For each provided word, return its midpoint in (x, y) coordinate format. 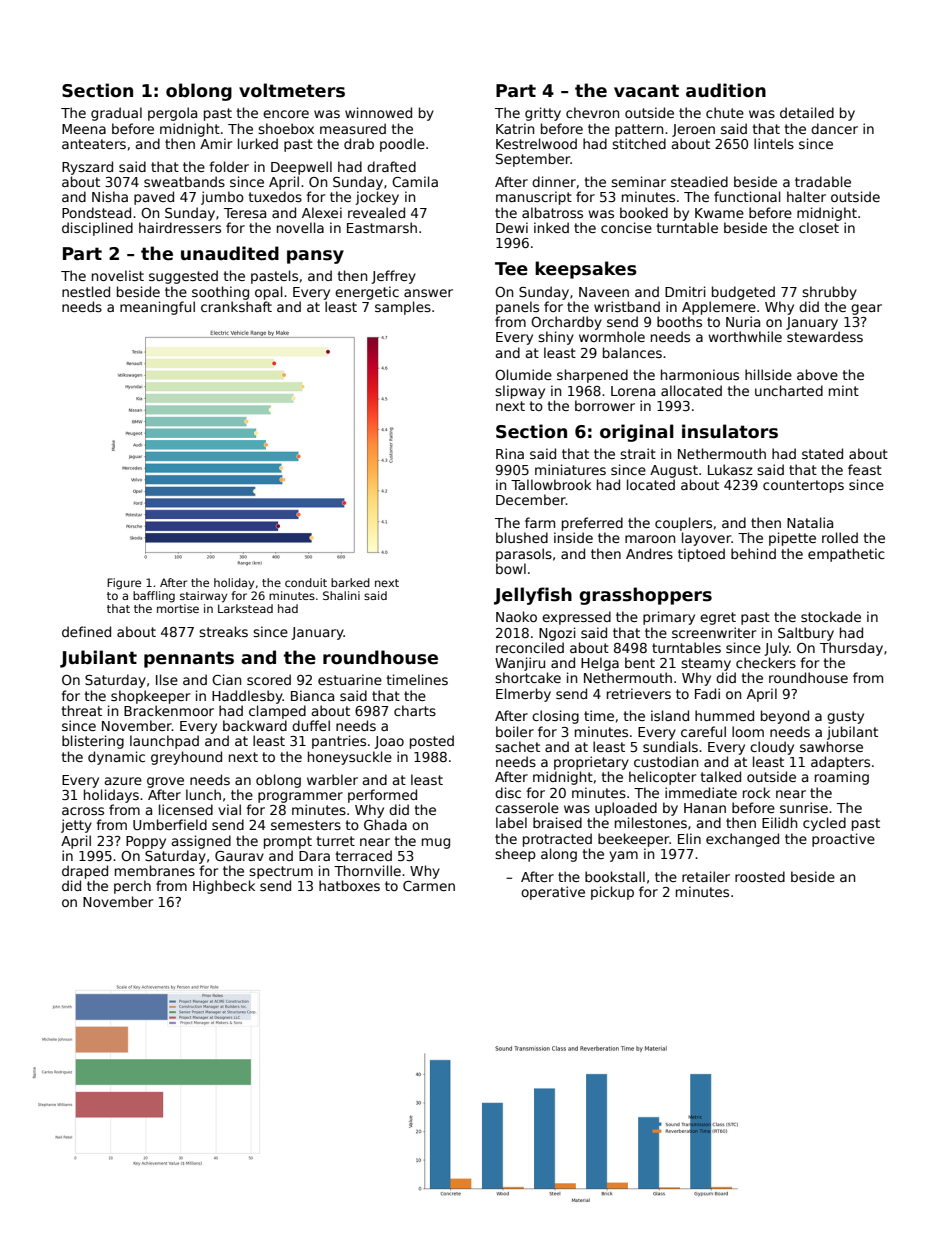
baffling (154, 597)
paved (154, 198)
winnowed (378, 112)
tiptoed (701, 555)
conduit (306, 582)
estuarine (350, 679)
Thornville (367, 870)
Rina (510, 453)
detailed (807, 112)
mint (844, 390)
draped (85, 872)
